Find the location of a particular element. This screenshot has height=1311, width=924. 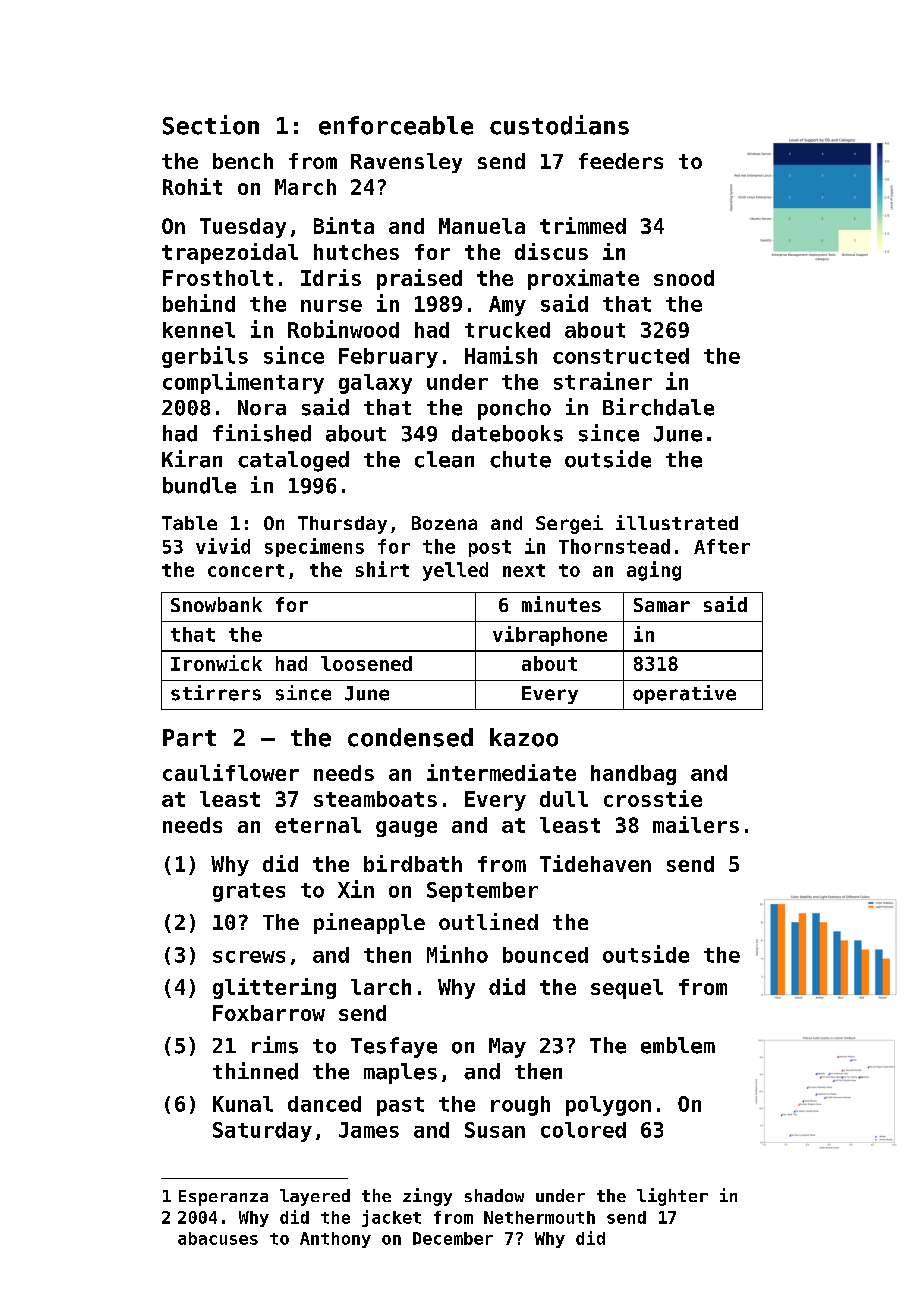

Thornstead is located at coordinates (614, 546).
